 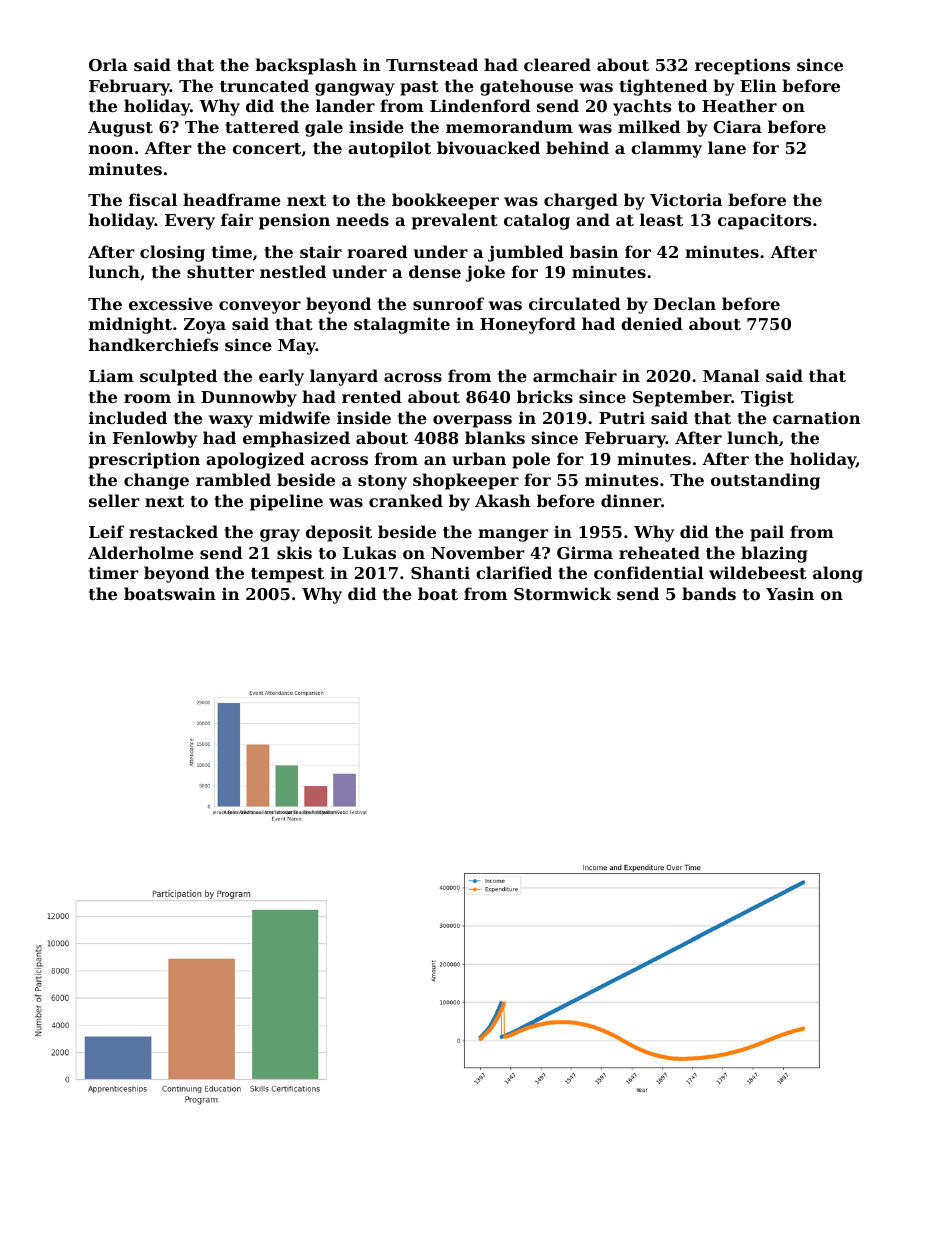 What do you see at coordinates (731, 375) in the document?
I see `Manal` at bounding box center [731, 375].
